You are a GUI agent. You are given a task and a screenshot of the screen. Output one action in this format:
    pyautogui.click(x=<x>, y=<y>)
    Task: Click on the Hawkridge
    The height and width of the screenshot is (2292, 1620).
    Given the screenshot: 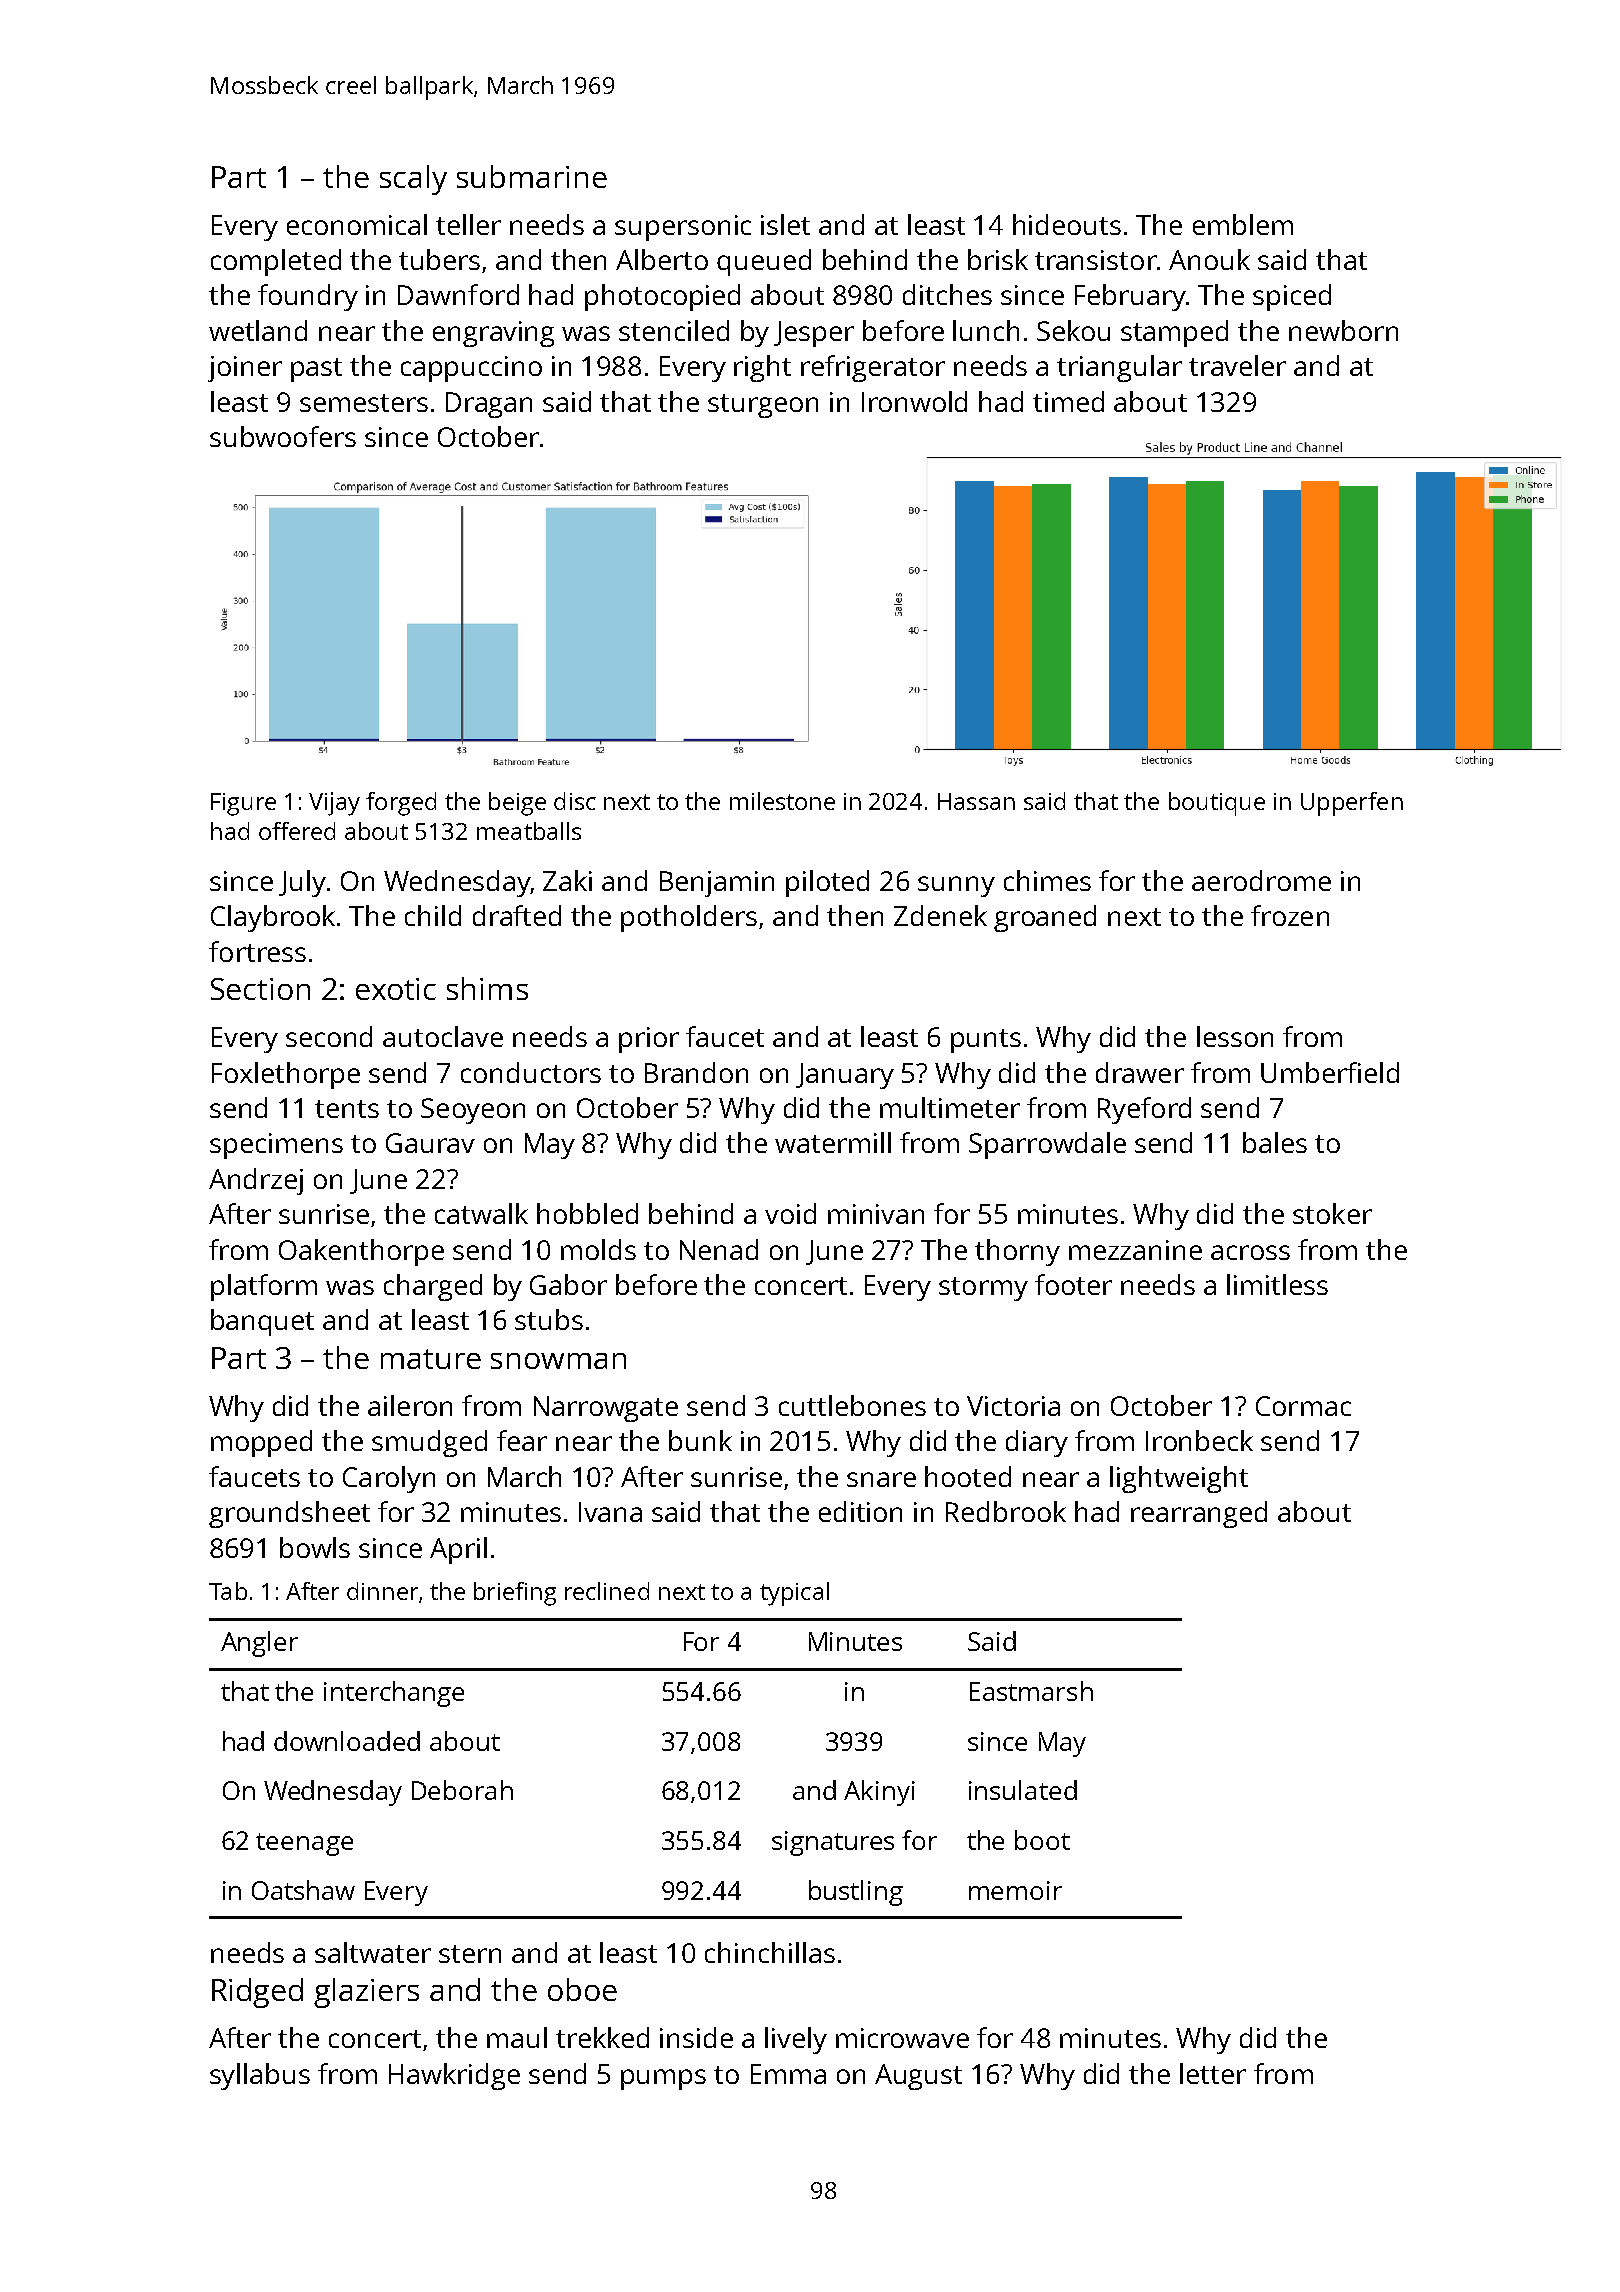 What is the action you would take?
    pyautogui.click(x=454, y=2076)
